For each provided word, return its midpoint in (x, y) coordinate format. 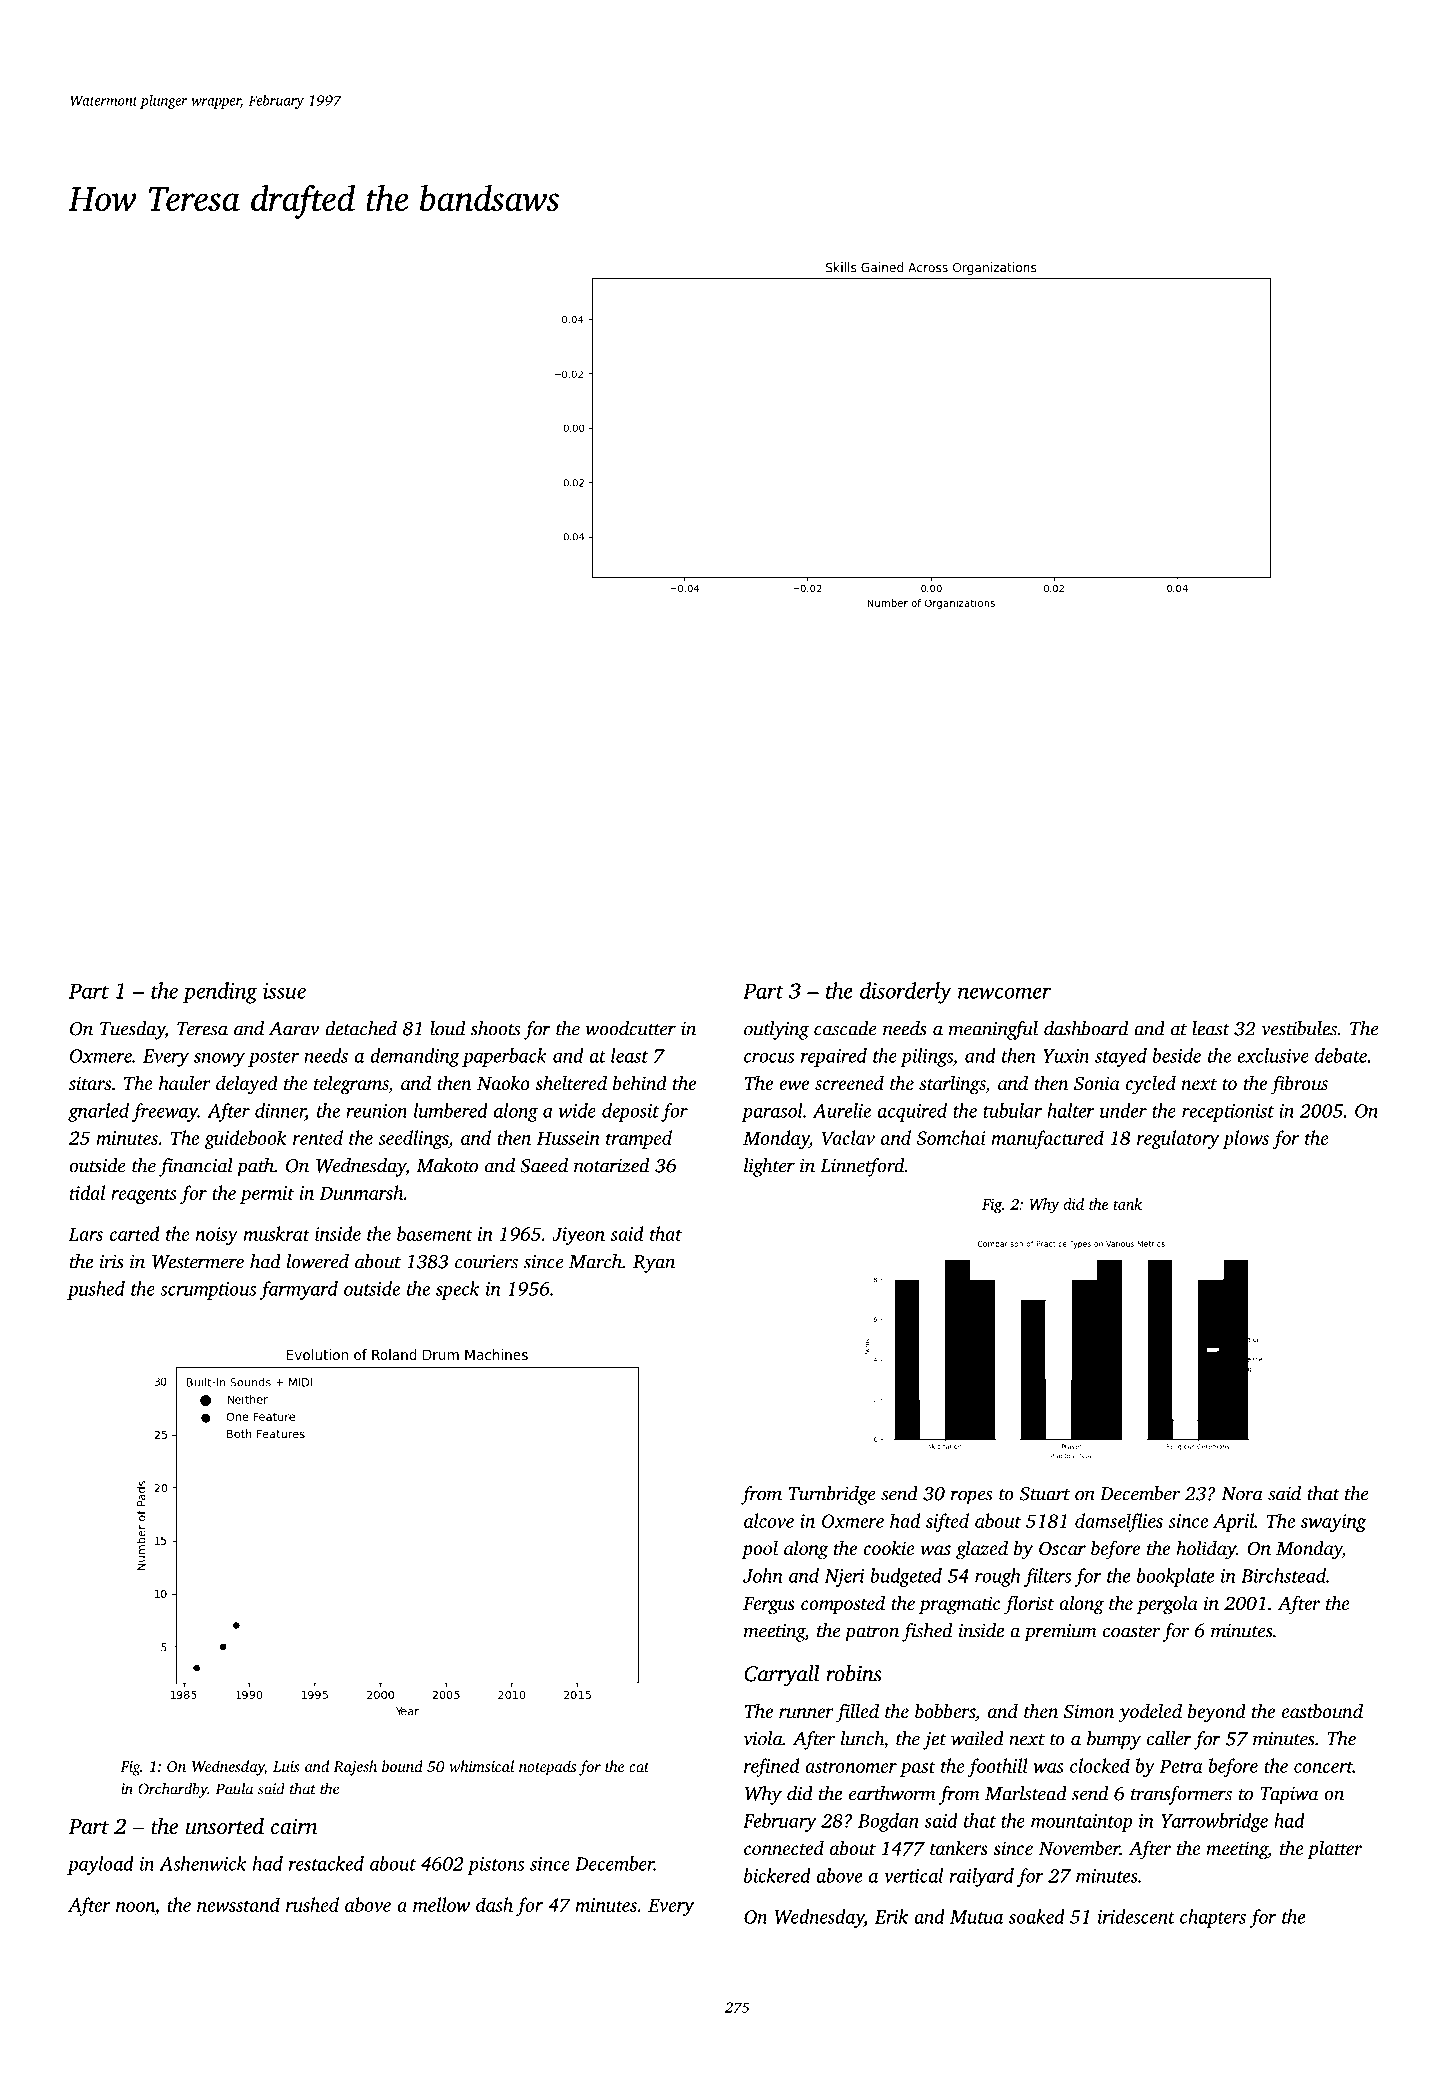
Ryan (654, 1264)
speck (457, 1290)
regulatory (1178, 1139)
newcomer (1004, 993)
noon (135, 1907)
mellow (441, 1904)
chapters (1213, 1918)
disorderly (906, 993)
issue (284, 991)
